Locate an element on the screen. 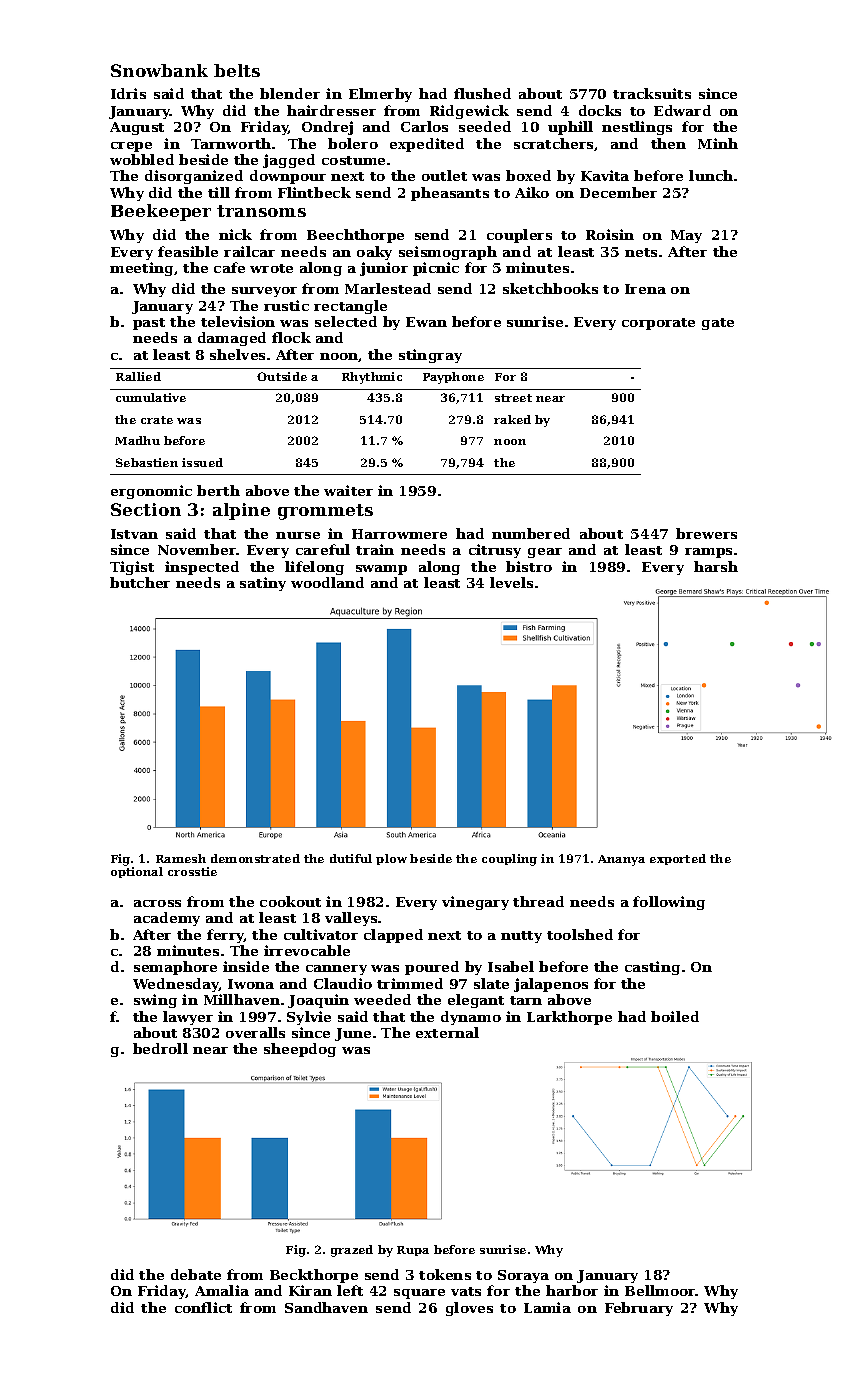 The image size is (849, 1400). external is located at coordinates (447, 1032).
